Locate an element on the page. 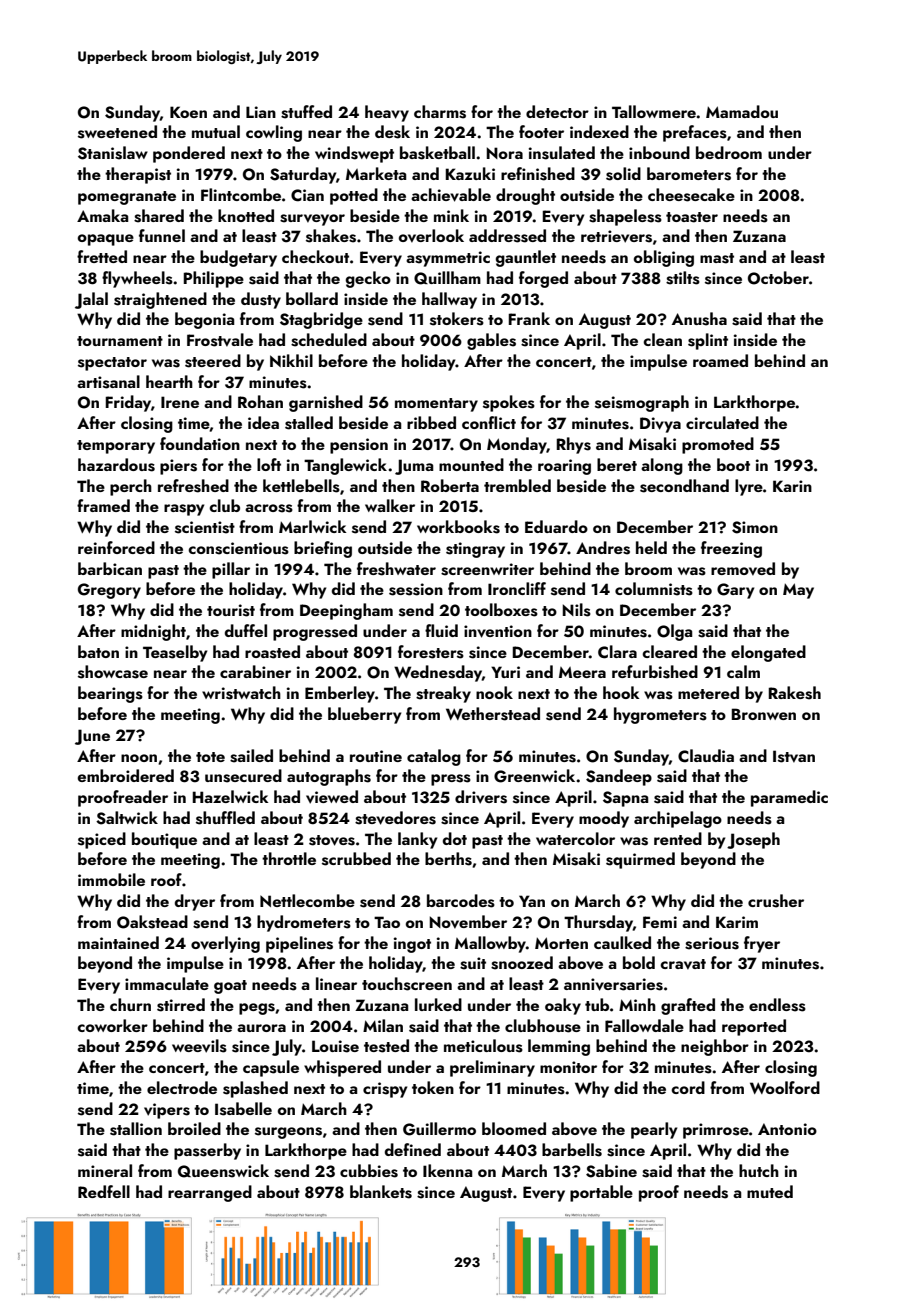  coworker is located at coordinates (112, 1025).
